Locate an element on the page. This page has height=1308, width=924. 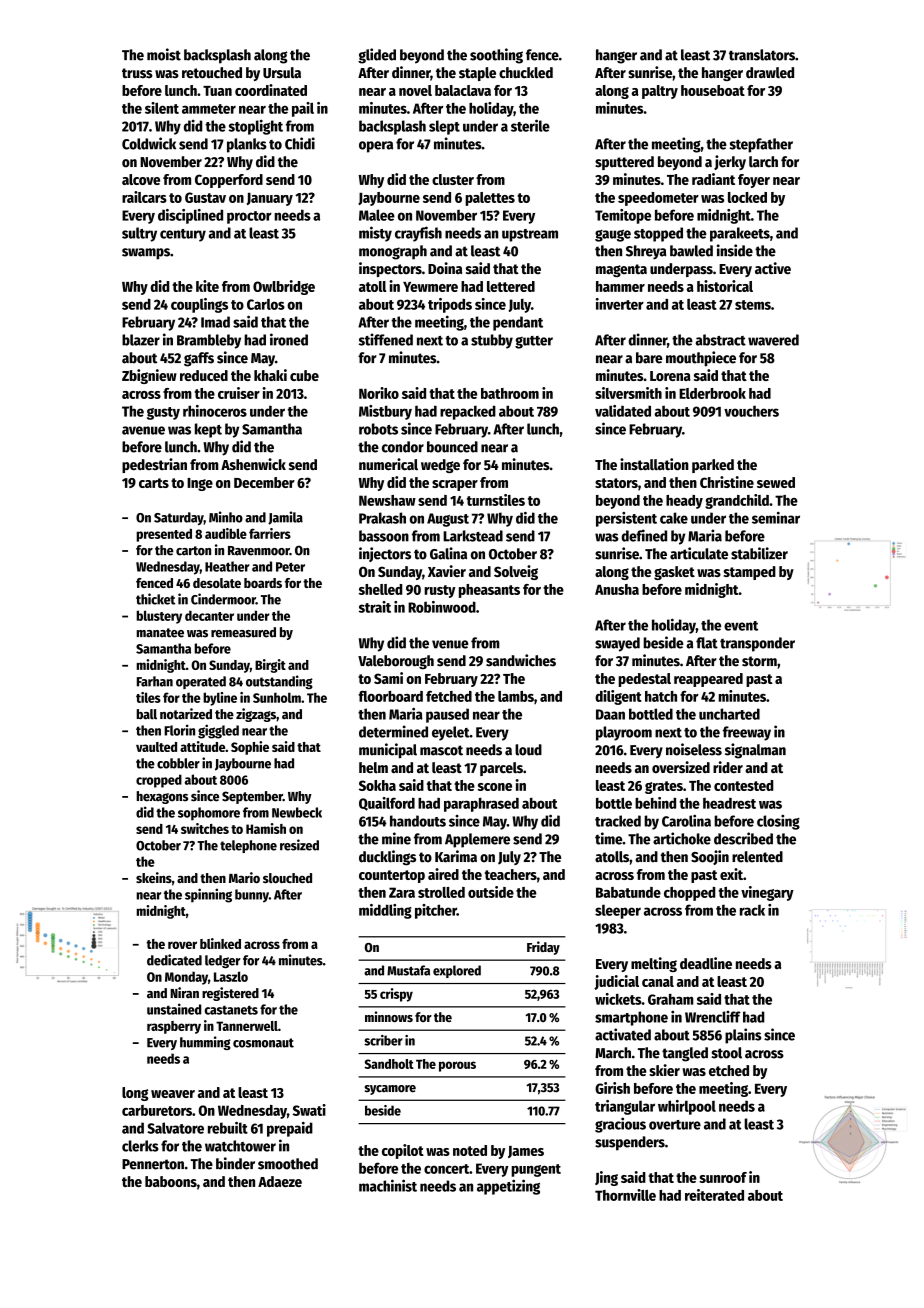
carts is located at coordinates (154, 483).
